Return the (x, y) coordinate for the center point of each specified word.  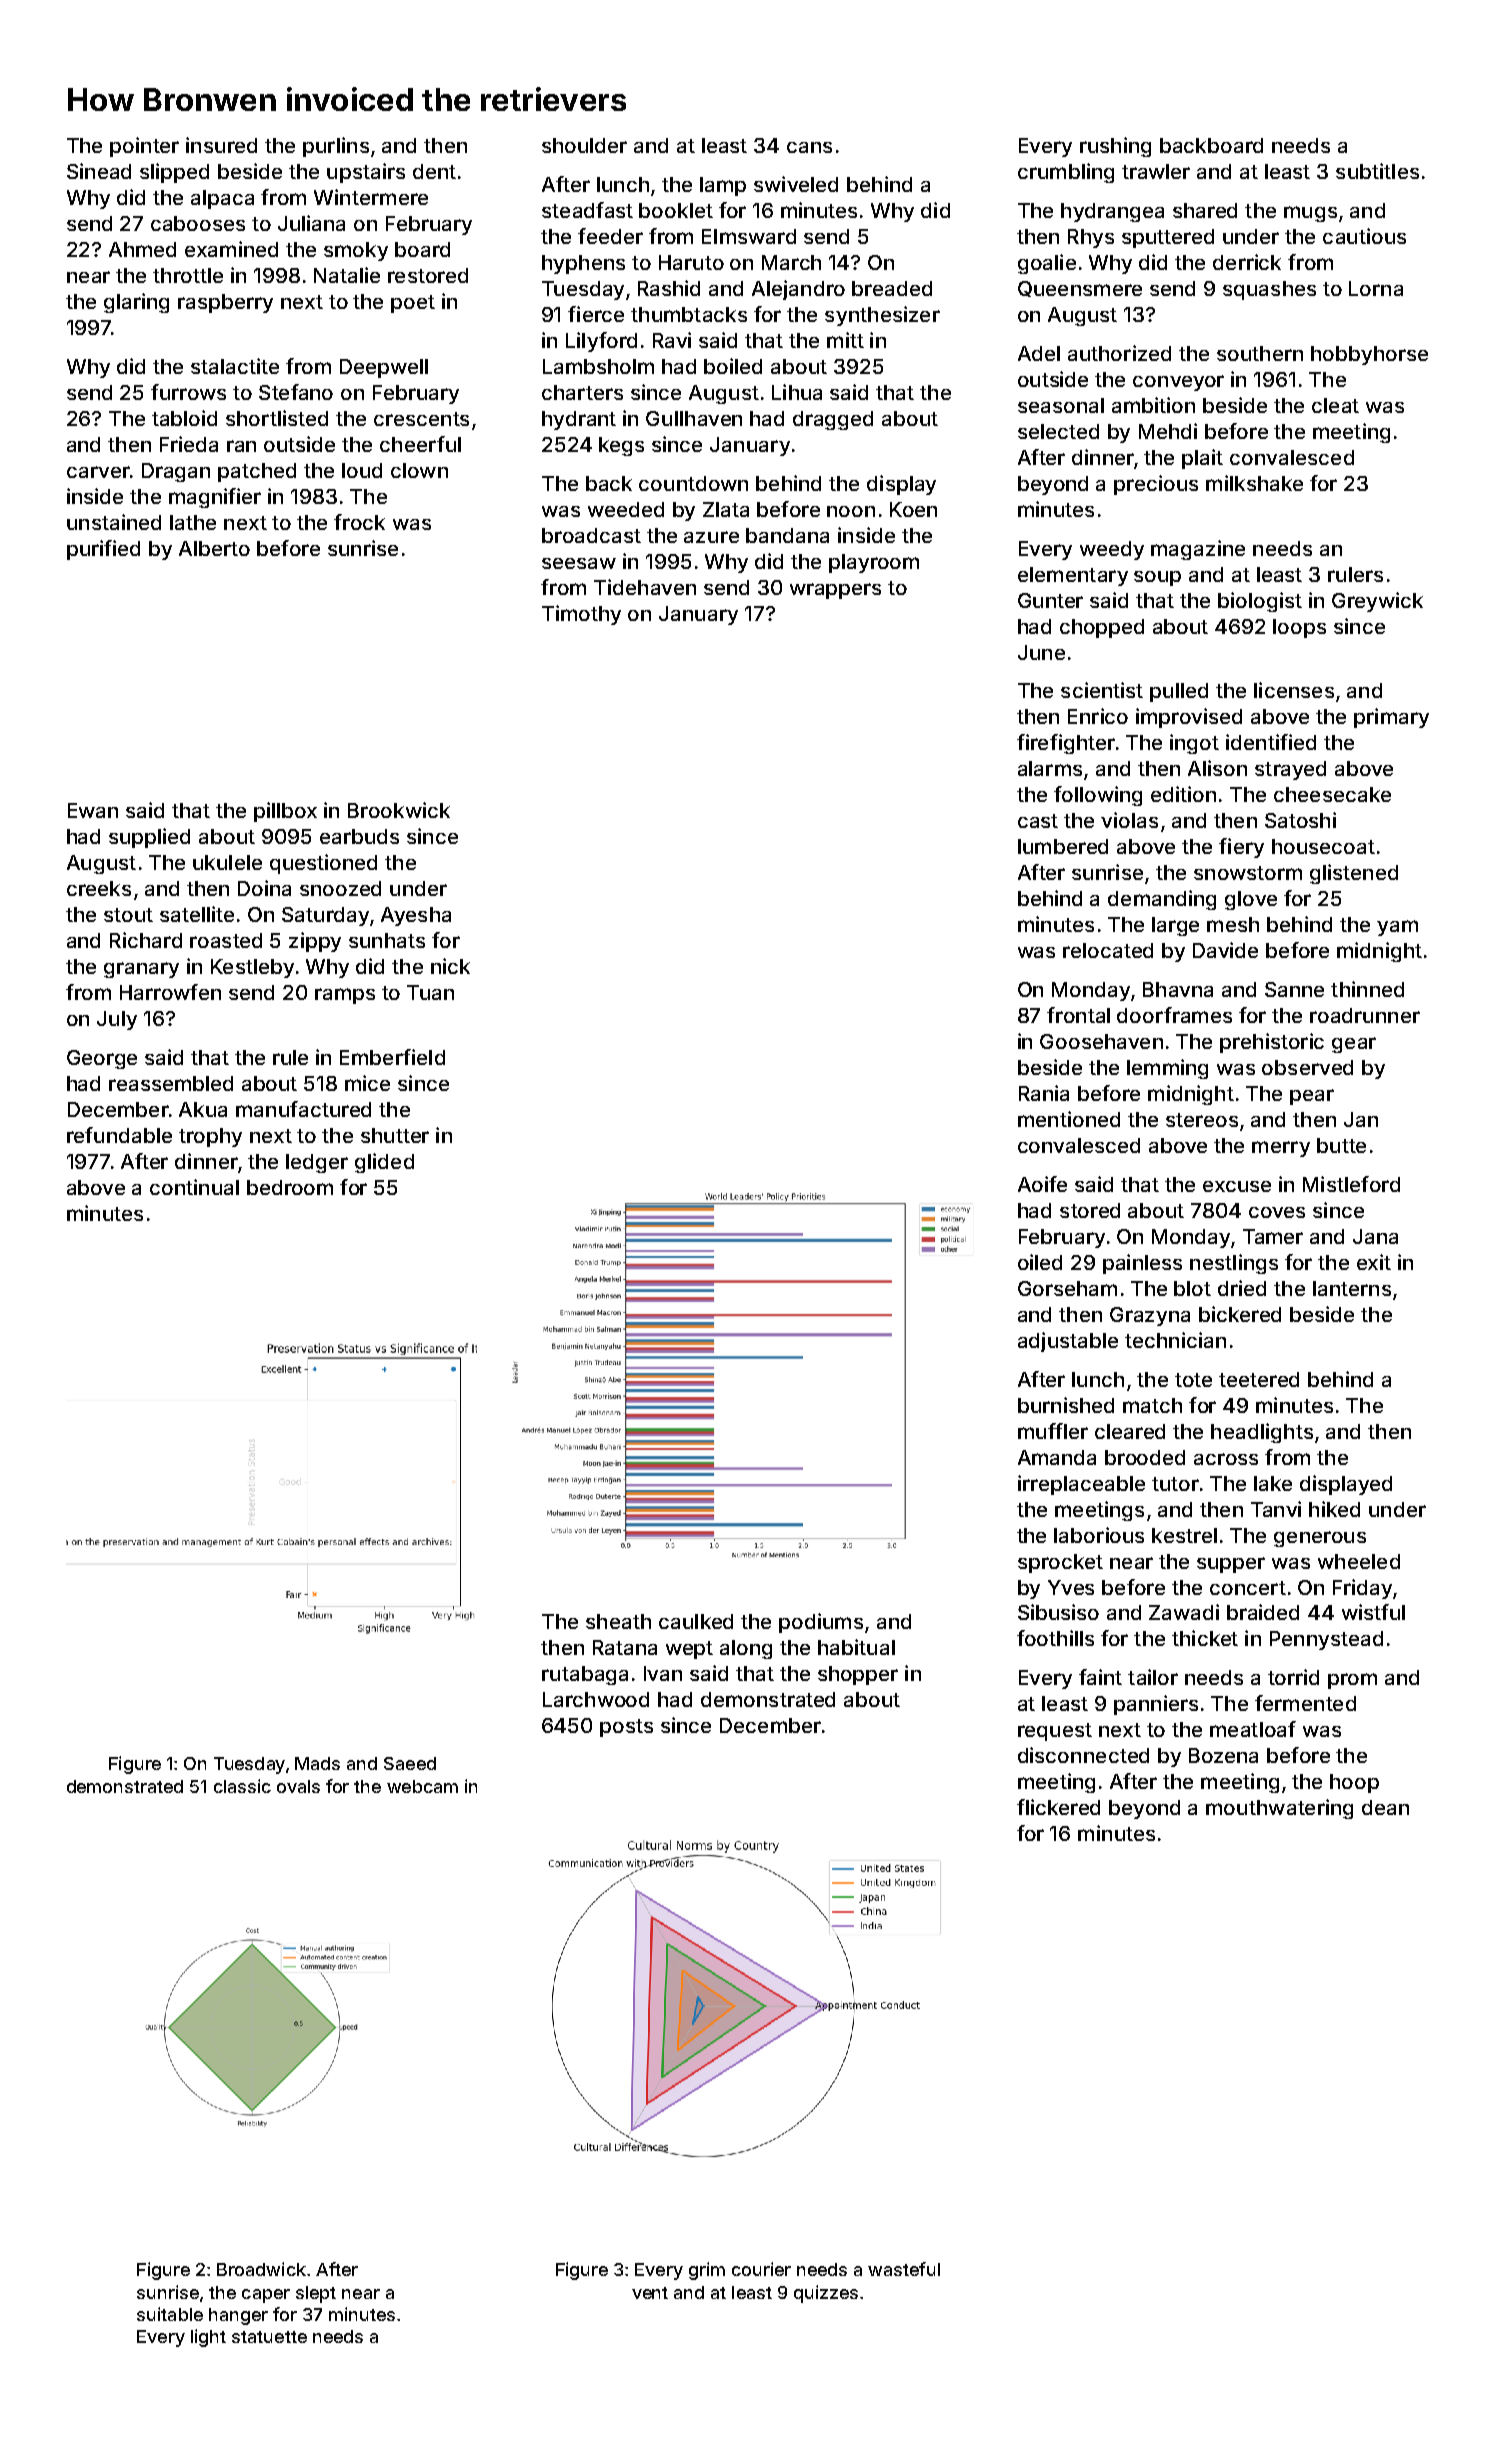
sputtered (1168, 238)
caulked (696, 1621)
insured (221, 145)
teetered (1259, 1379)
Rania (1044, 1093)
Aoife (1042, 1184)
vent (650, 2293)
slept (316, 2294)
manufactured (303, 1109)
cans (809, 147)
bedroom (290, 1187)
